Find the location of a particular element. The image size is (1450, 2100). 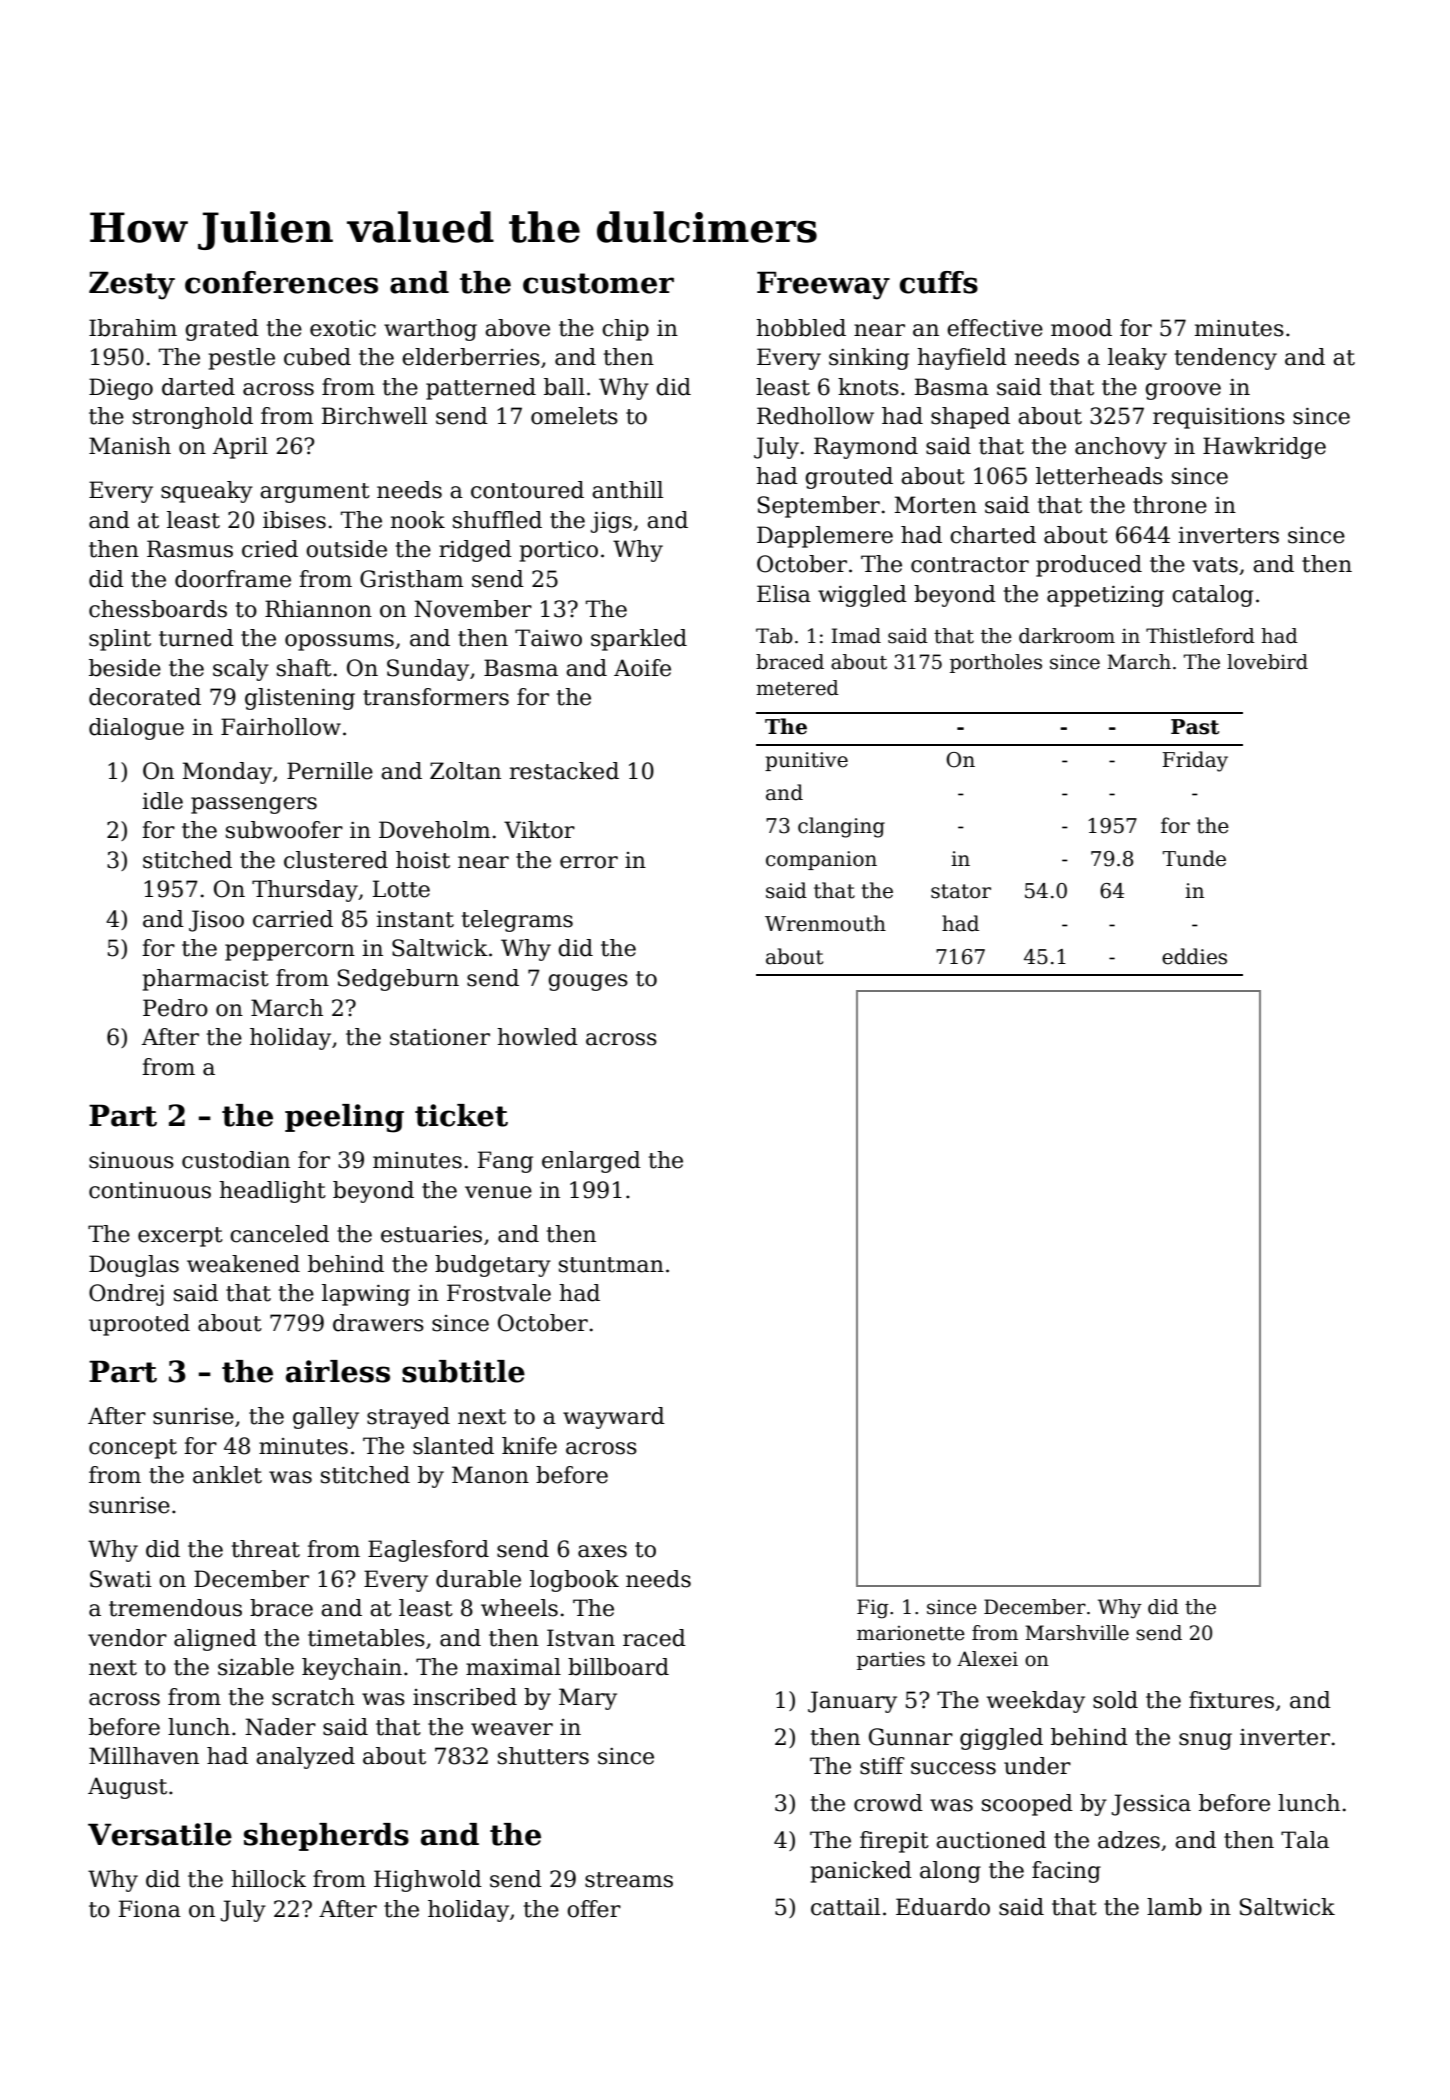

wayward is located at coordinates (614, 1418).
